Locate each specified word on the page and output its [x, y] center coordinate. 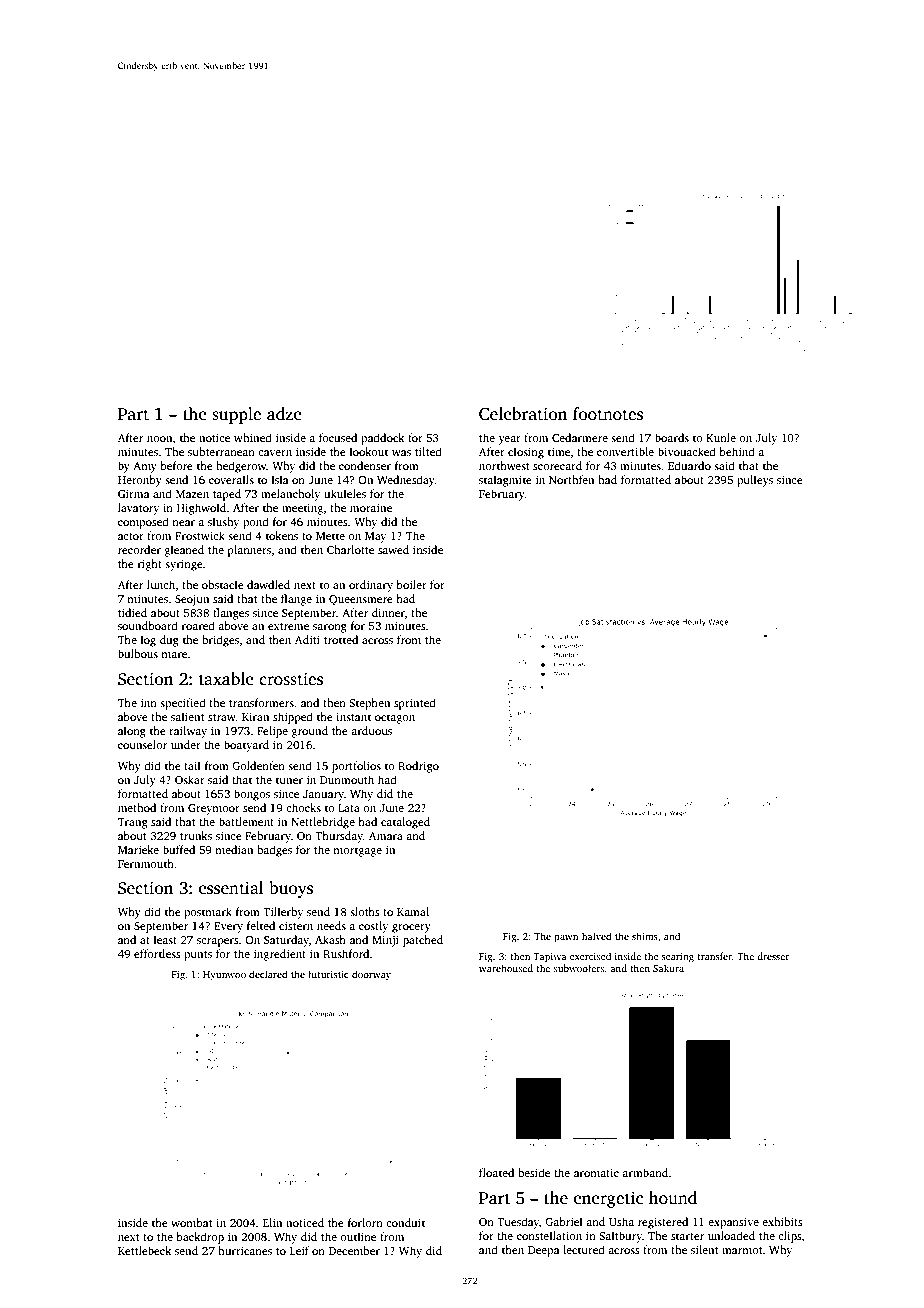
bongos [252, 795]
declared [268, 974]
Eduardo [689, 465]
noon [159, 439]
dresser [773, 956]
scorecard [557, 465]
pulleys [755, 481]
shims [645, 936]
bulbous [138, 653]
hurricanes [245, 1250]
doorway [371, 975]
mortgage [357, 852]
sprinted [415, 704]
